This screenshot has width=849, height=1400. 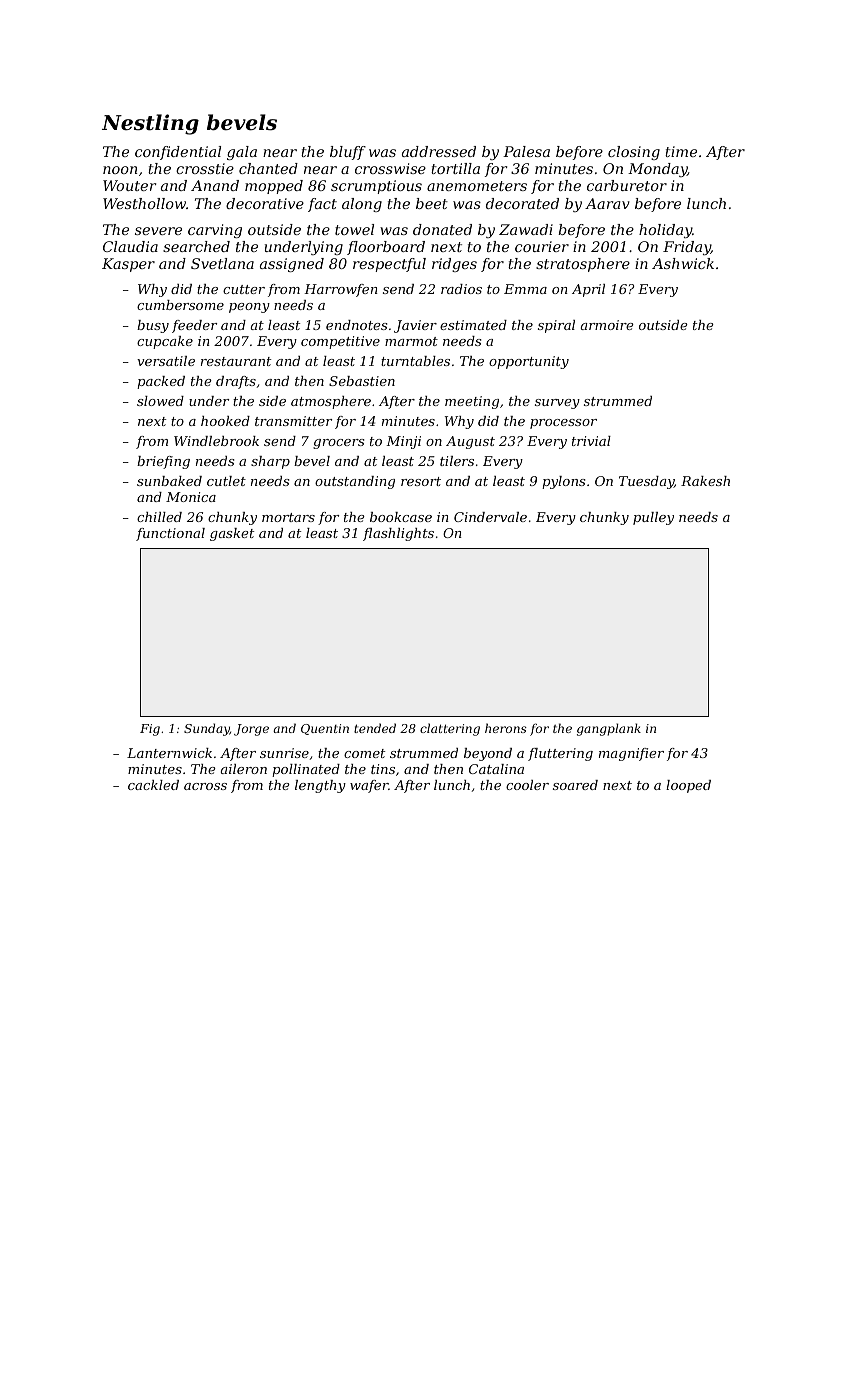 I want to click on pulley, so click(x=653, y=518).
